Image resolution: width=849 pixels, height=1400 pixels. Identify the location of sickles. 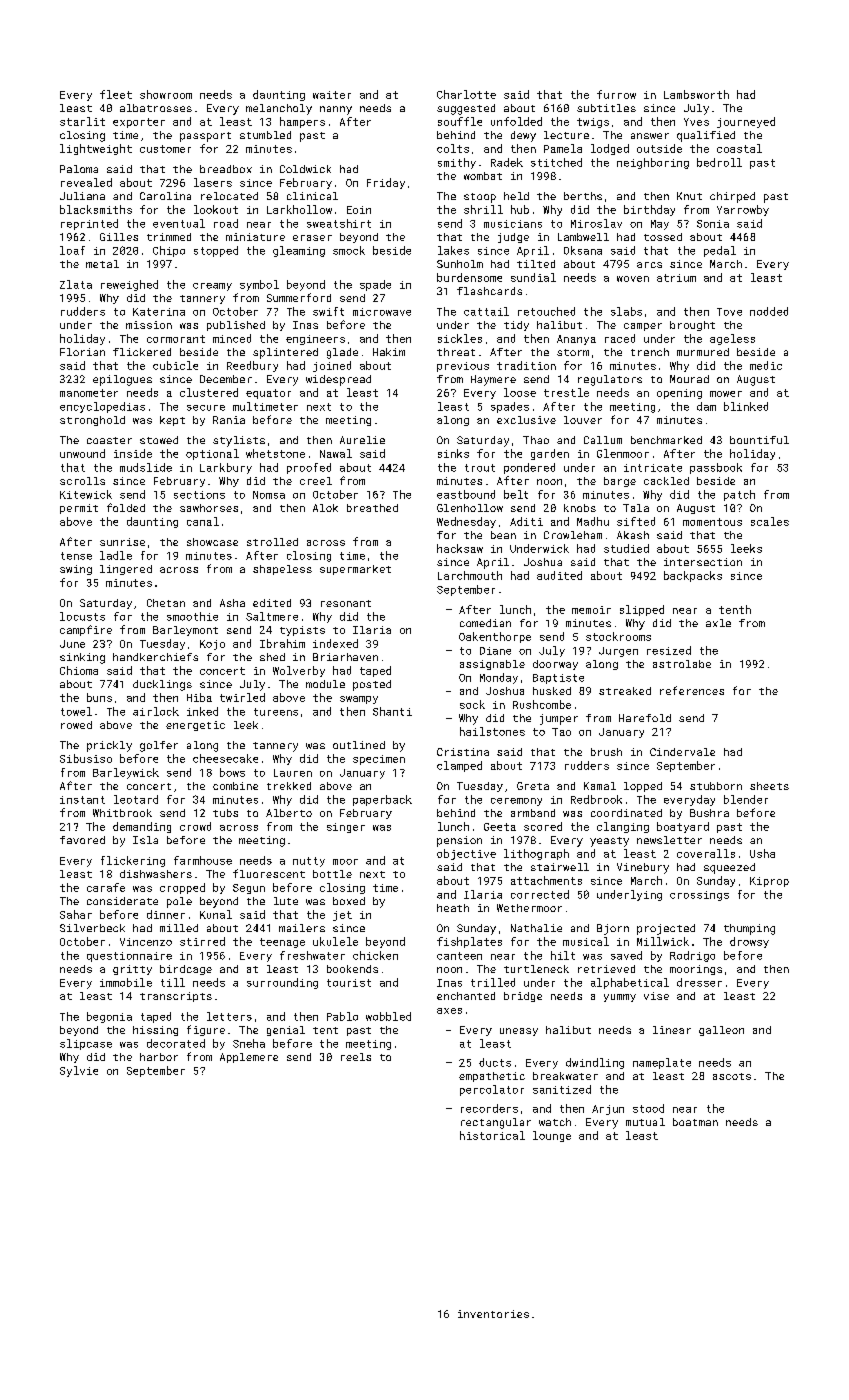
(460, 338).
